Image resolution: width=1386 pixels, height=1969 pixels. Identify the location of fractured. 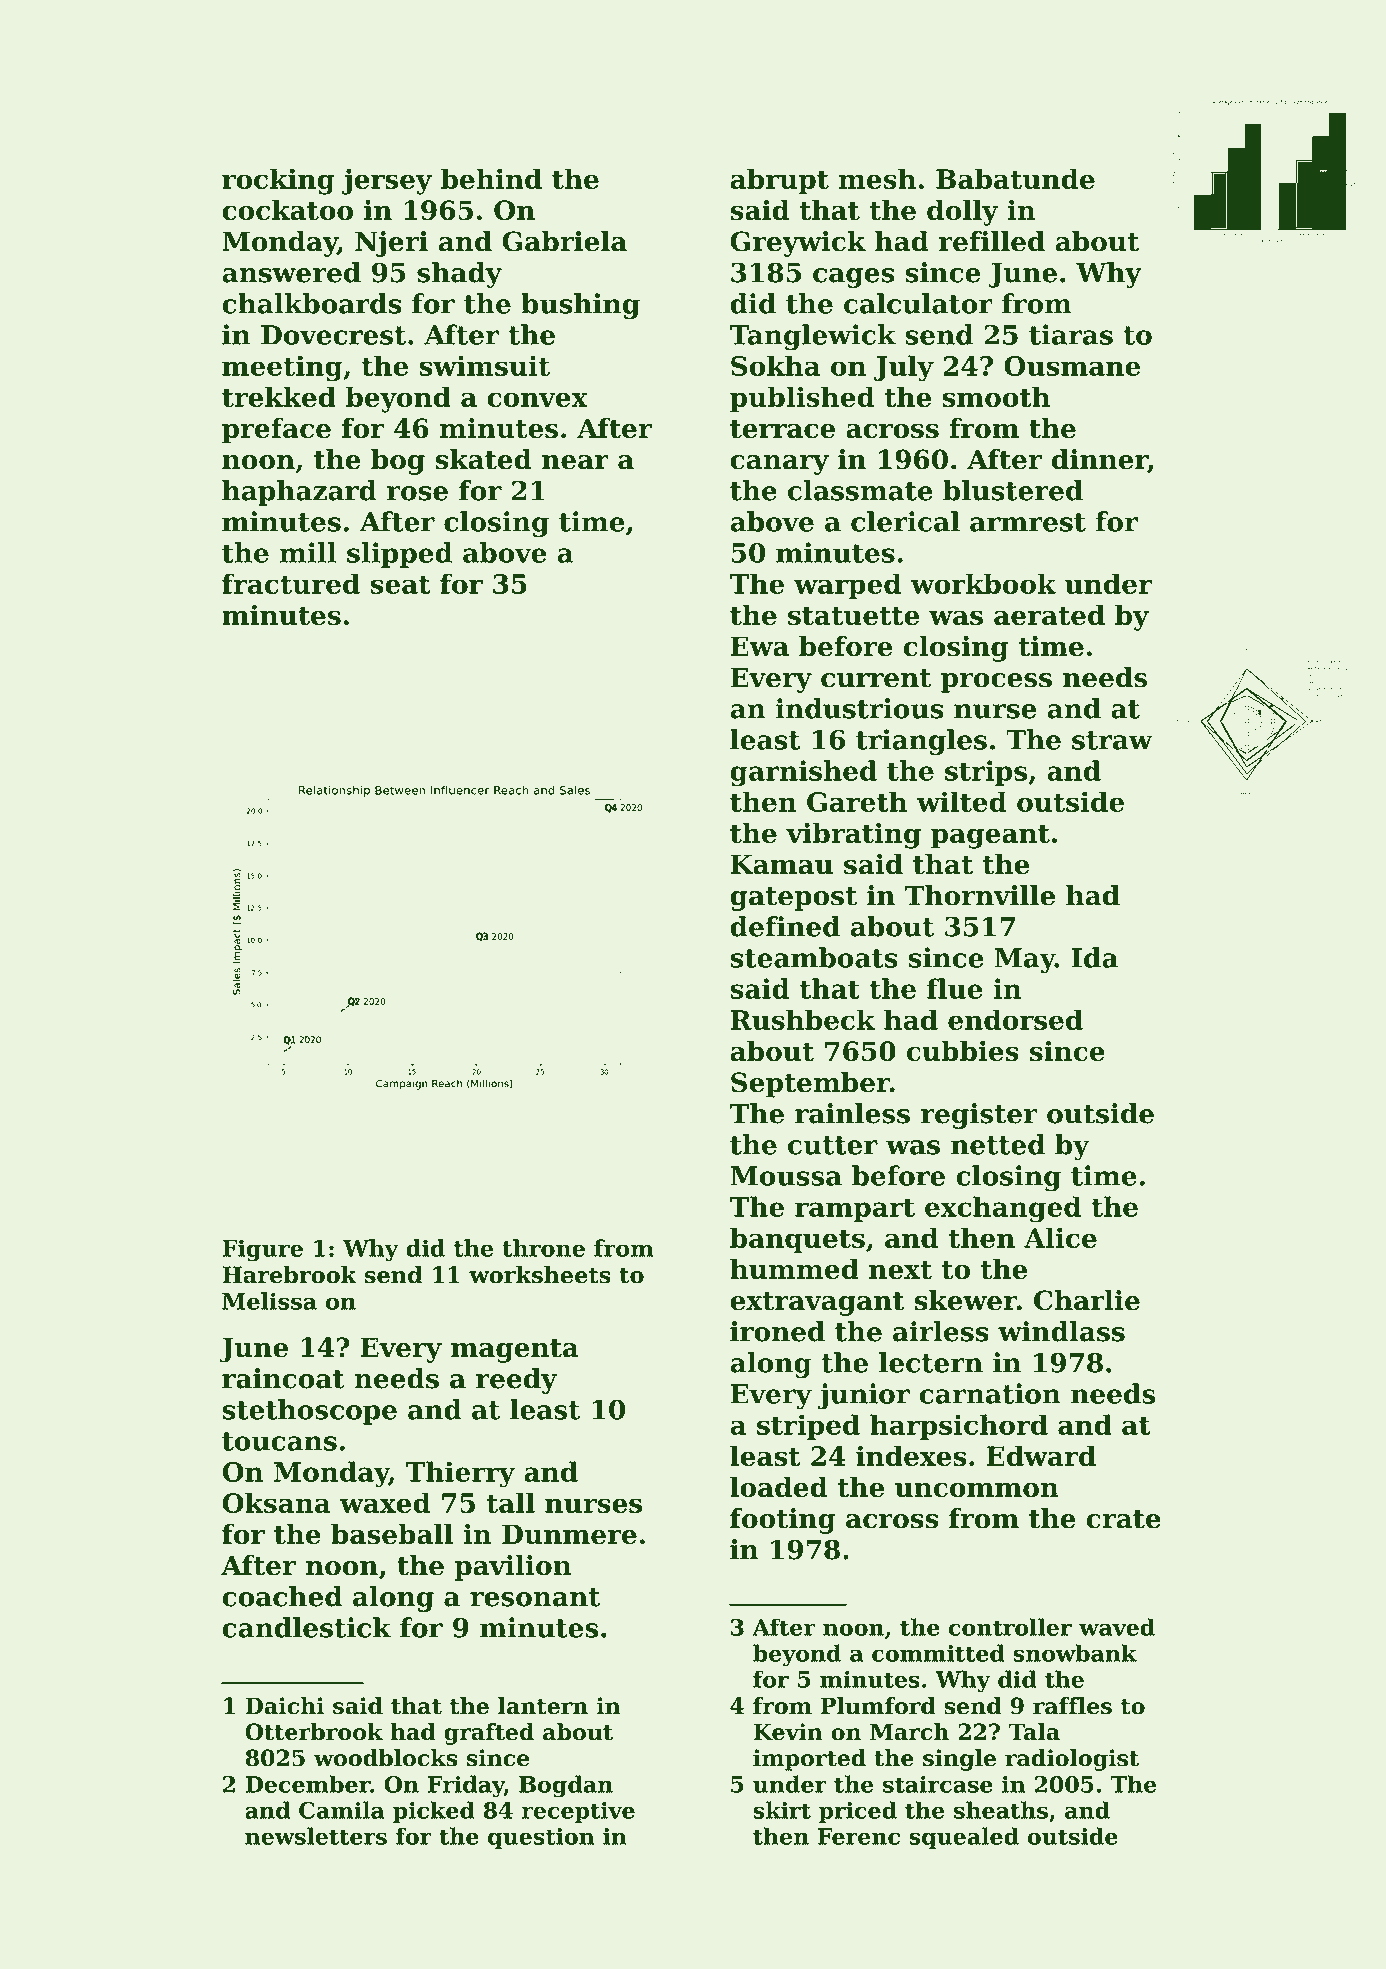
(291, 583).
